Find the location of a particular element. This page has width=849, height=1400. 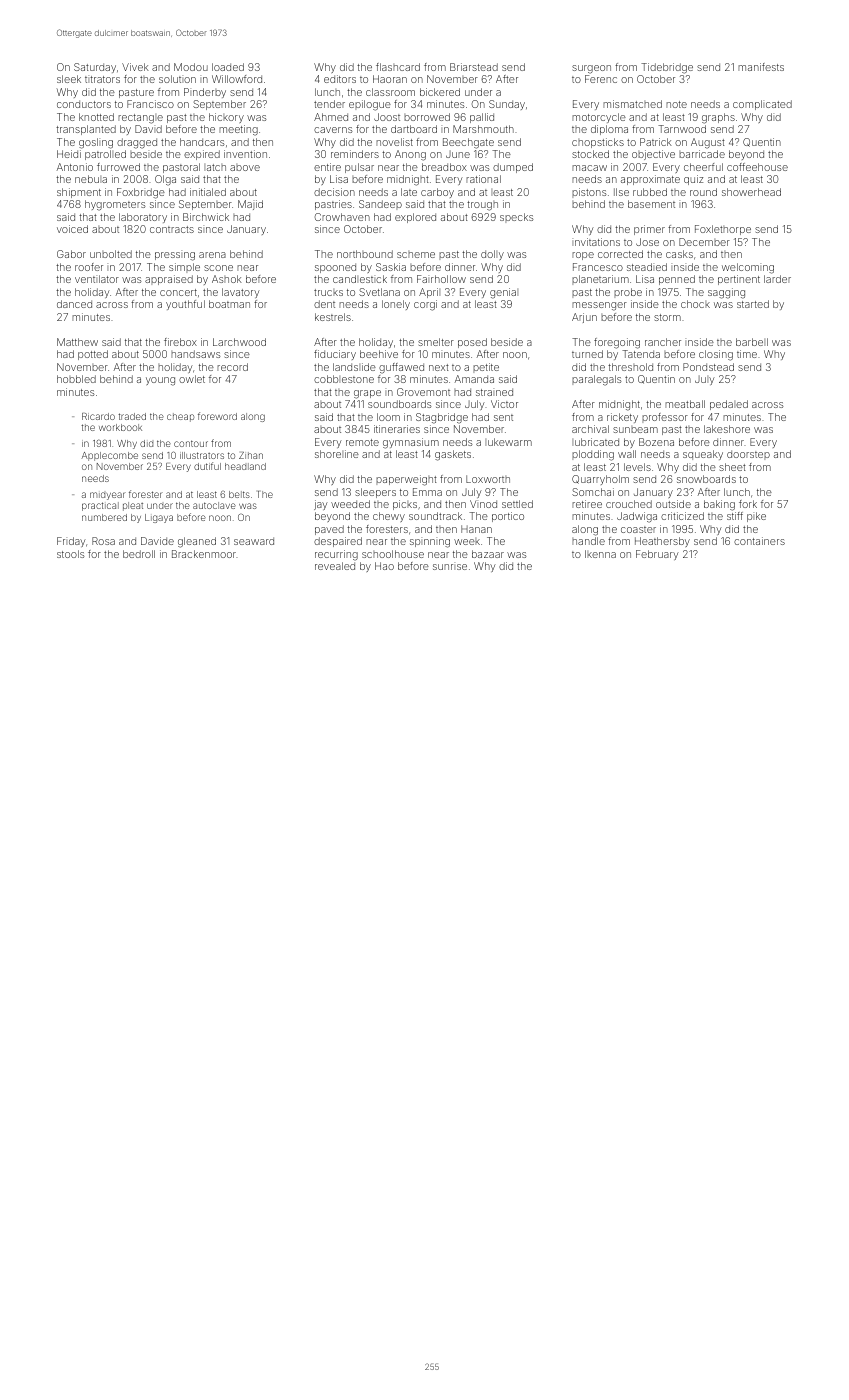

coffeehouse is located at coordinates (757, 167).
